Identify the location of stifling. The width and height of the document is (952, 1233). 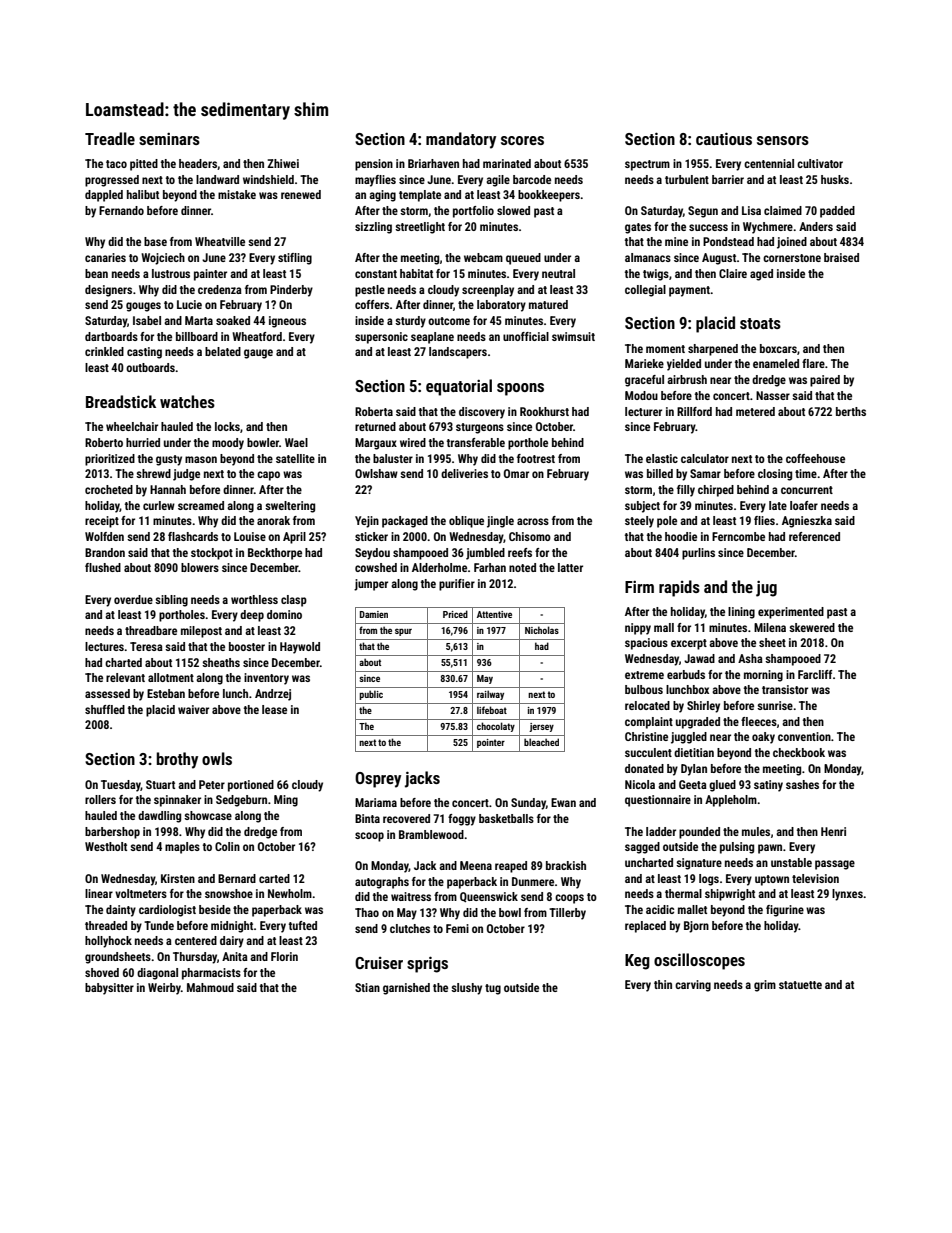
(295, 259).
